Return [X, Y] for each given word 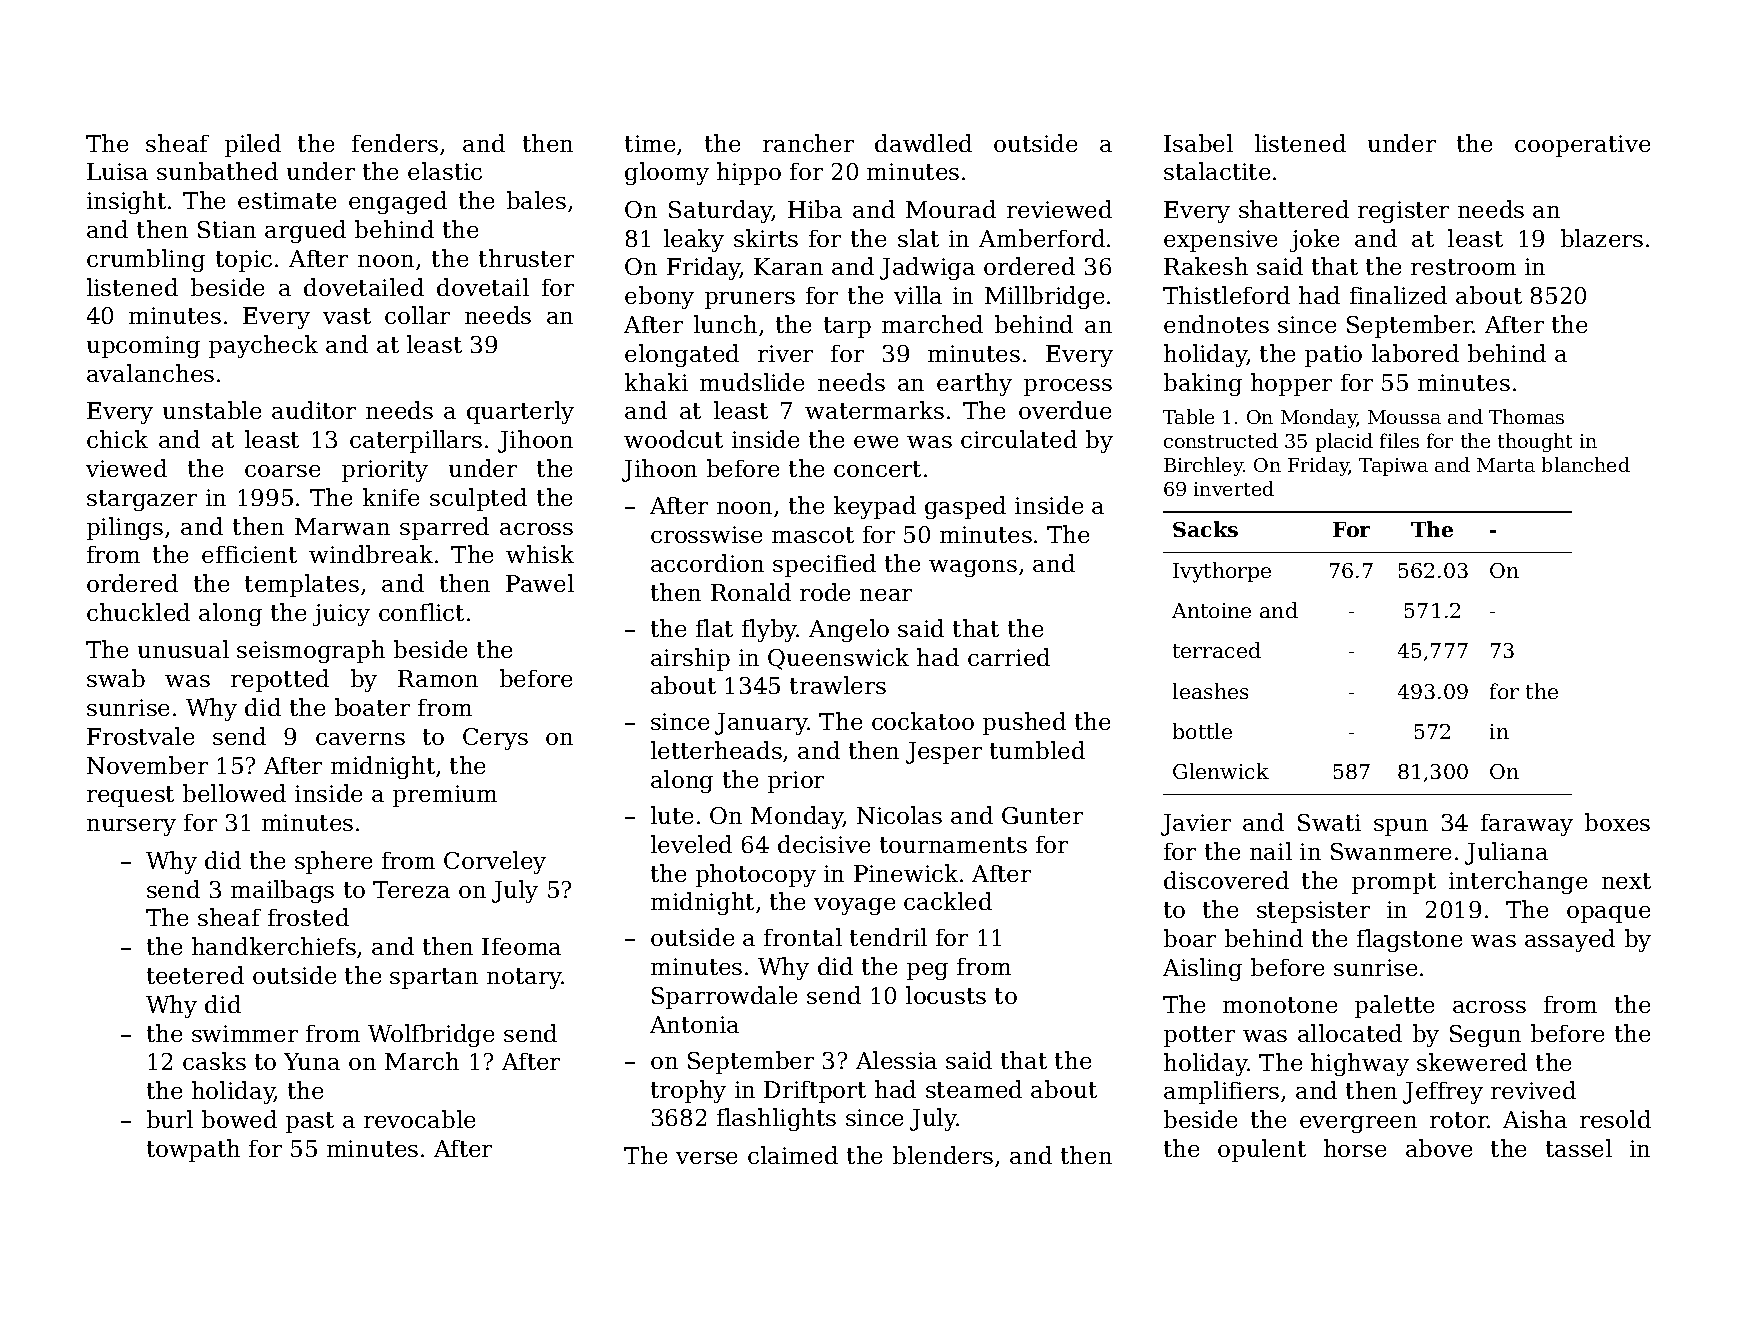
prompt [1394, 883]
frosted [308, 917]
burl [170, 1119]
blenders [943, 1155]
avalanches [150, 373]
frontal [803, 937]
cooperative [1582, 146]
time [650, 143]
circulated [1019, 439]
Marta [1506, 465]
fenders [395, 143]
